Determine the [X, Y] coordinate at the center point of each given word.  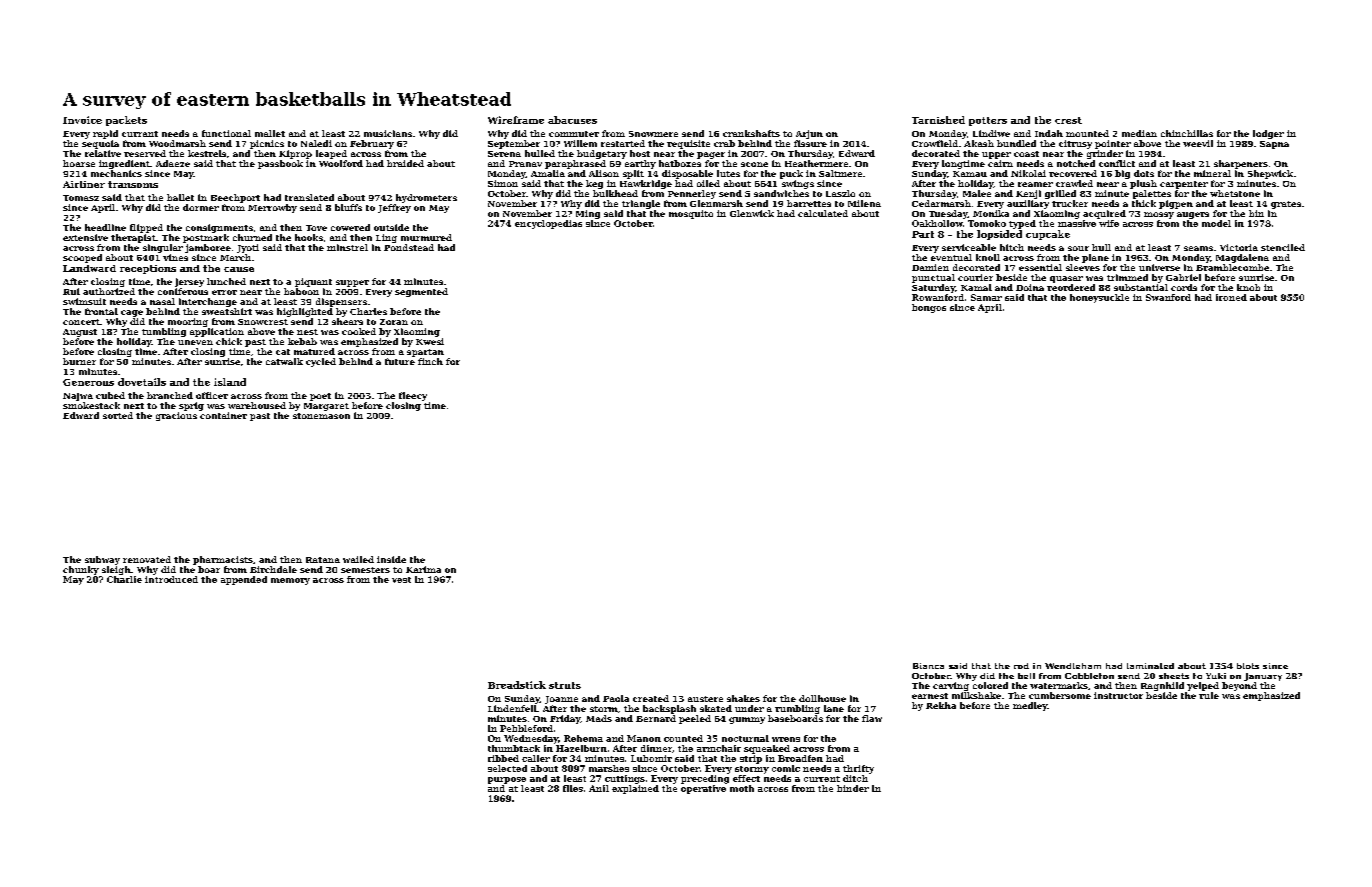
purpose [507, 780]
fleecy [413, 396]
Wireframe [516, 120]
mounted [1087, 133]
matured [314, 351]
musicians [388, 133]
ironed [1231, 297]
